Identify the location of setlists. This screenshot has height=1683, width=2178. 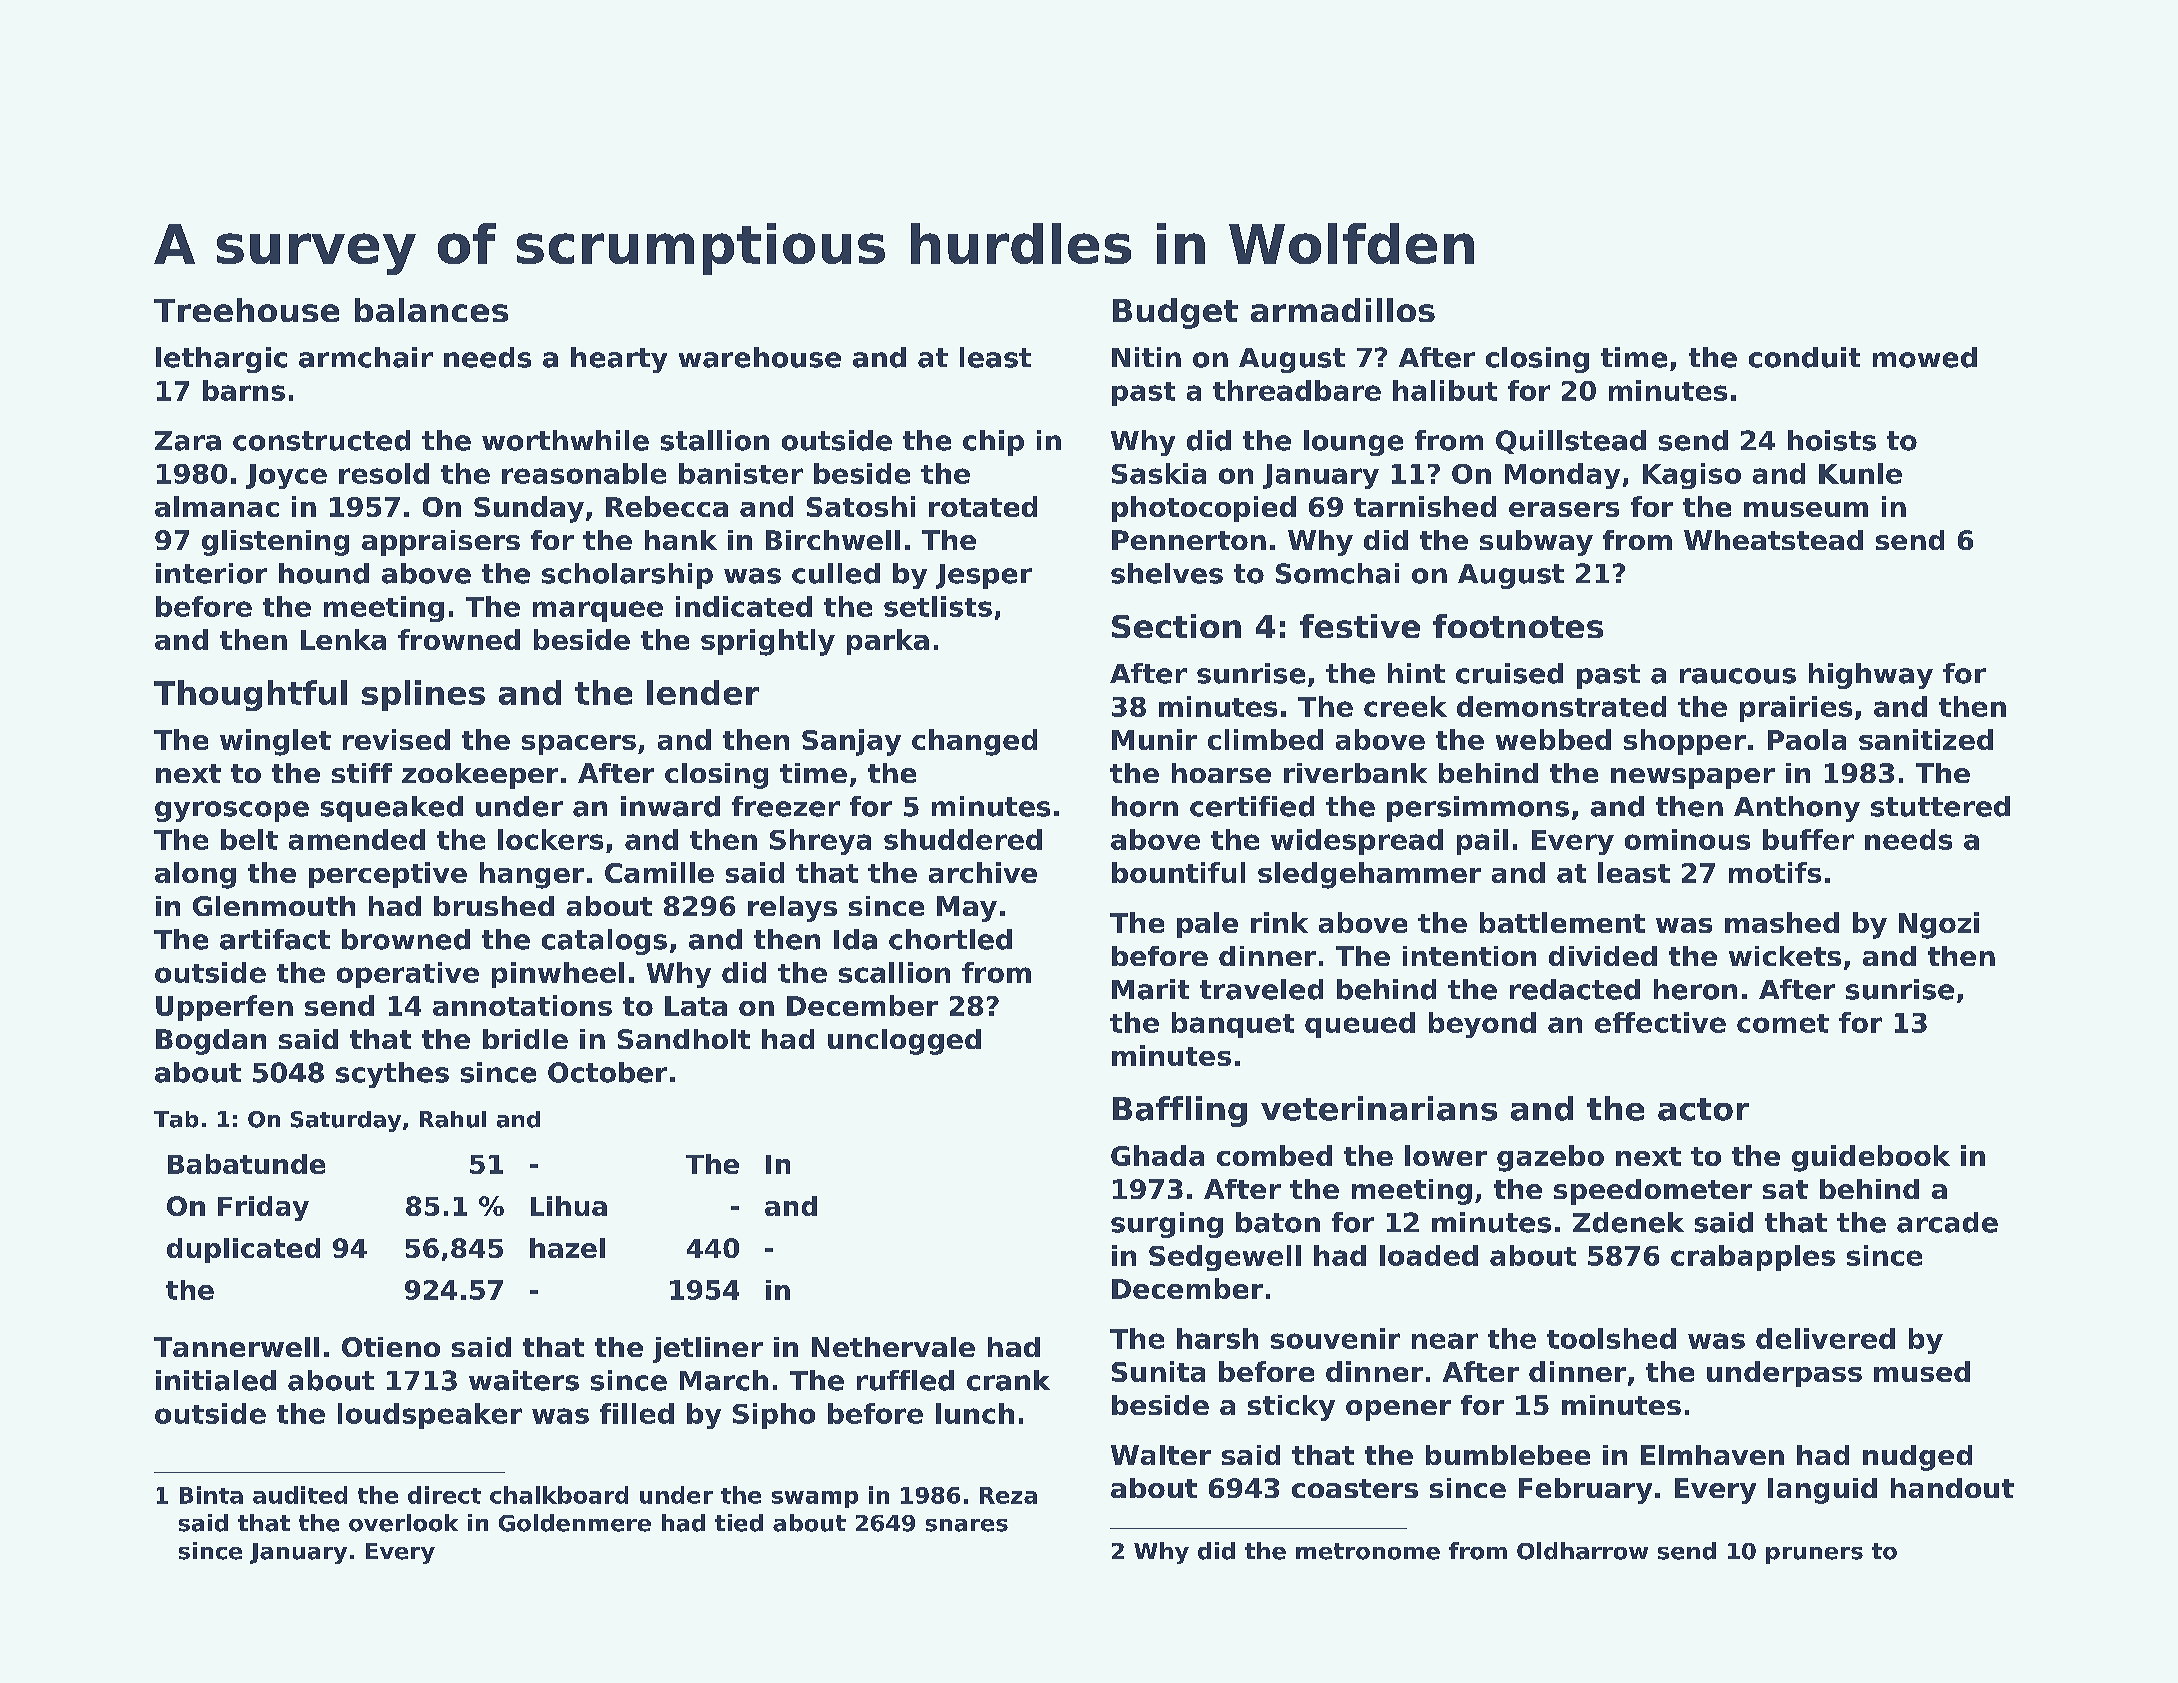
(938, 606).
